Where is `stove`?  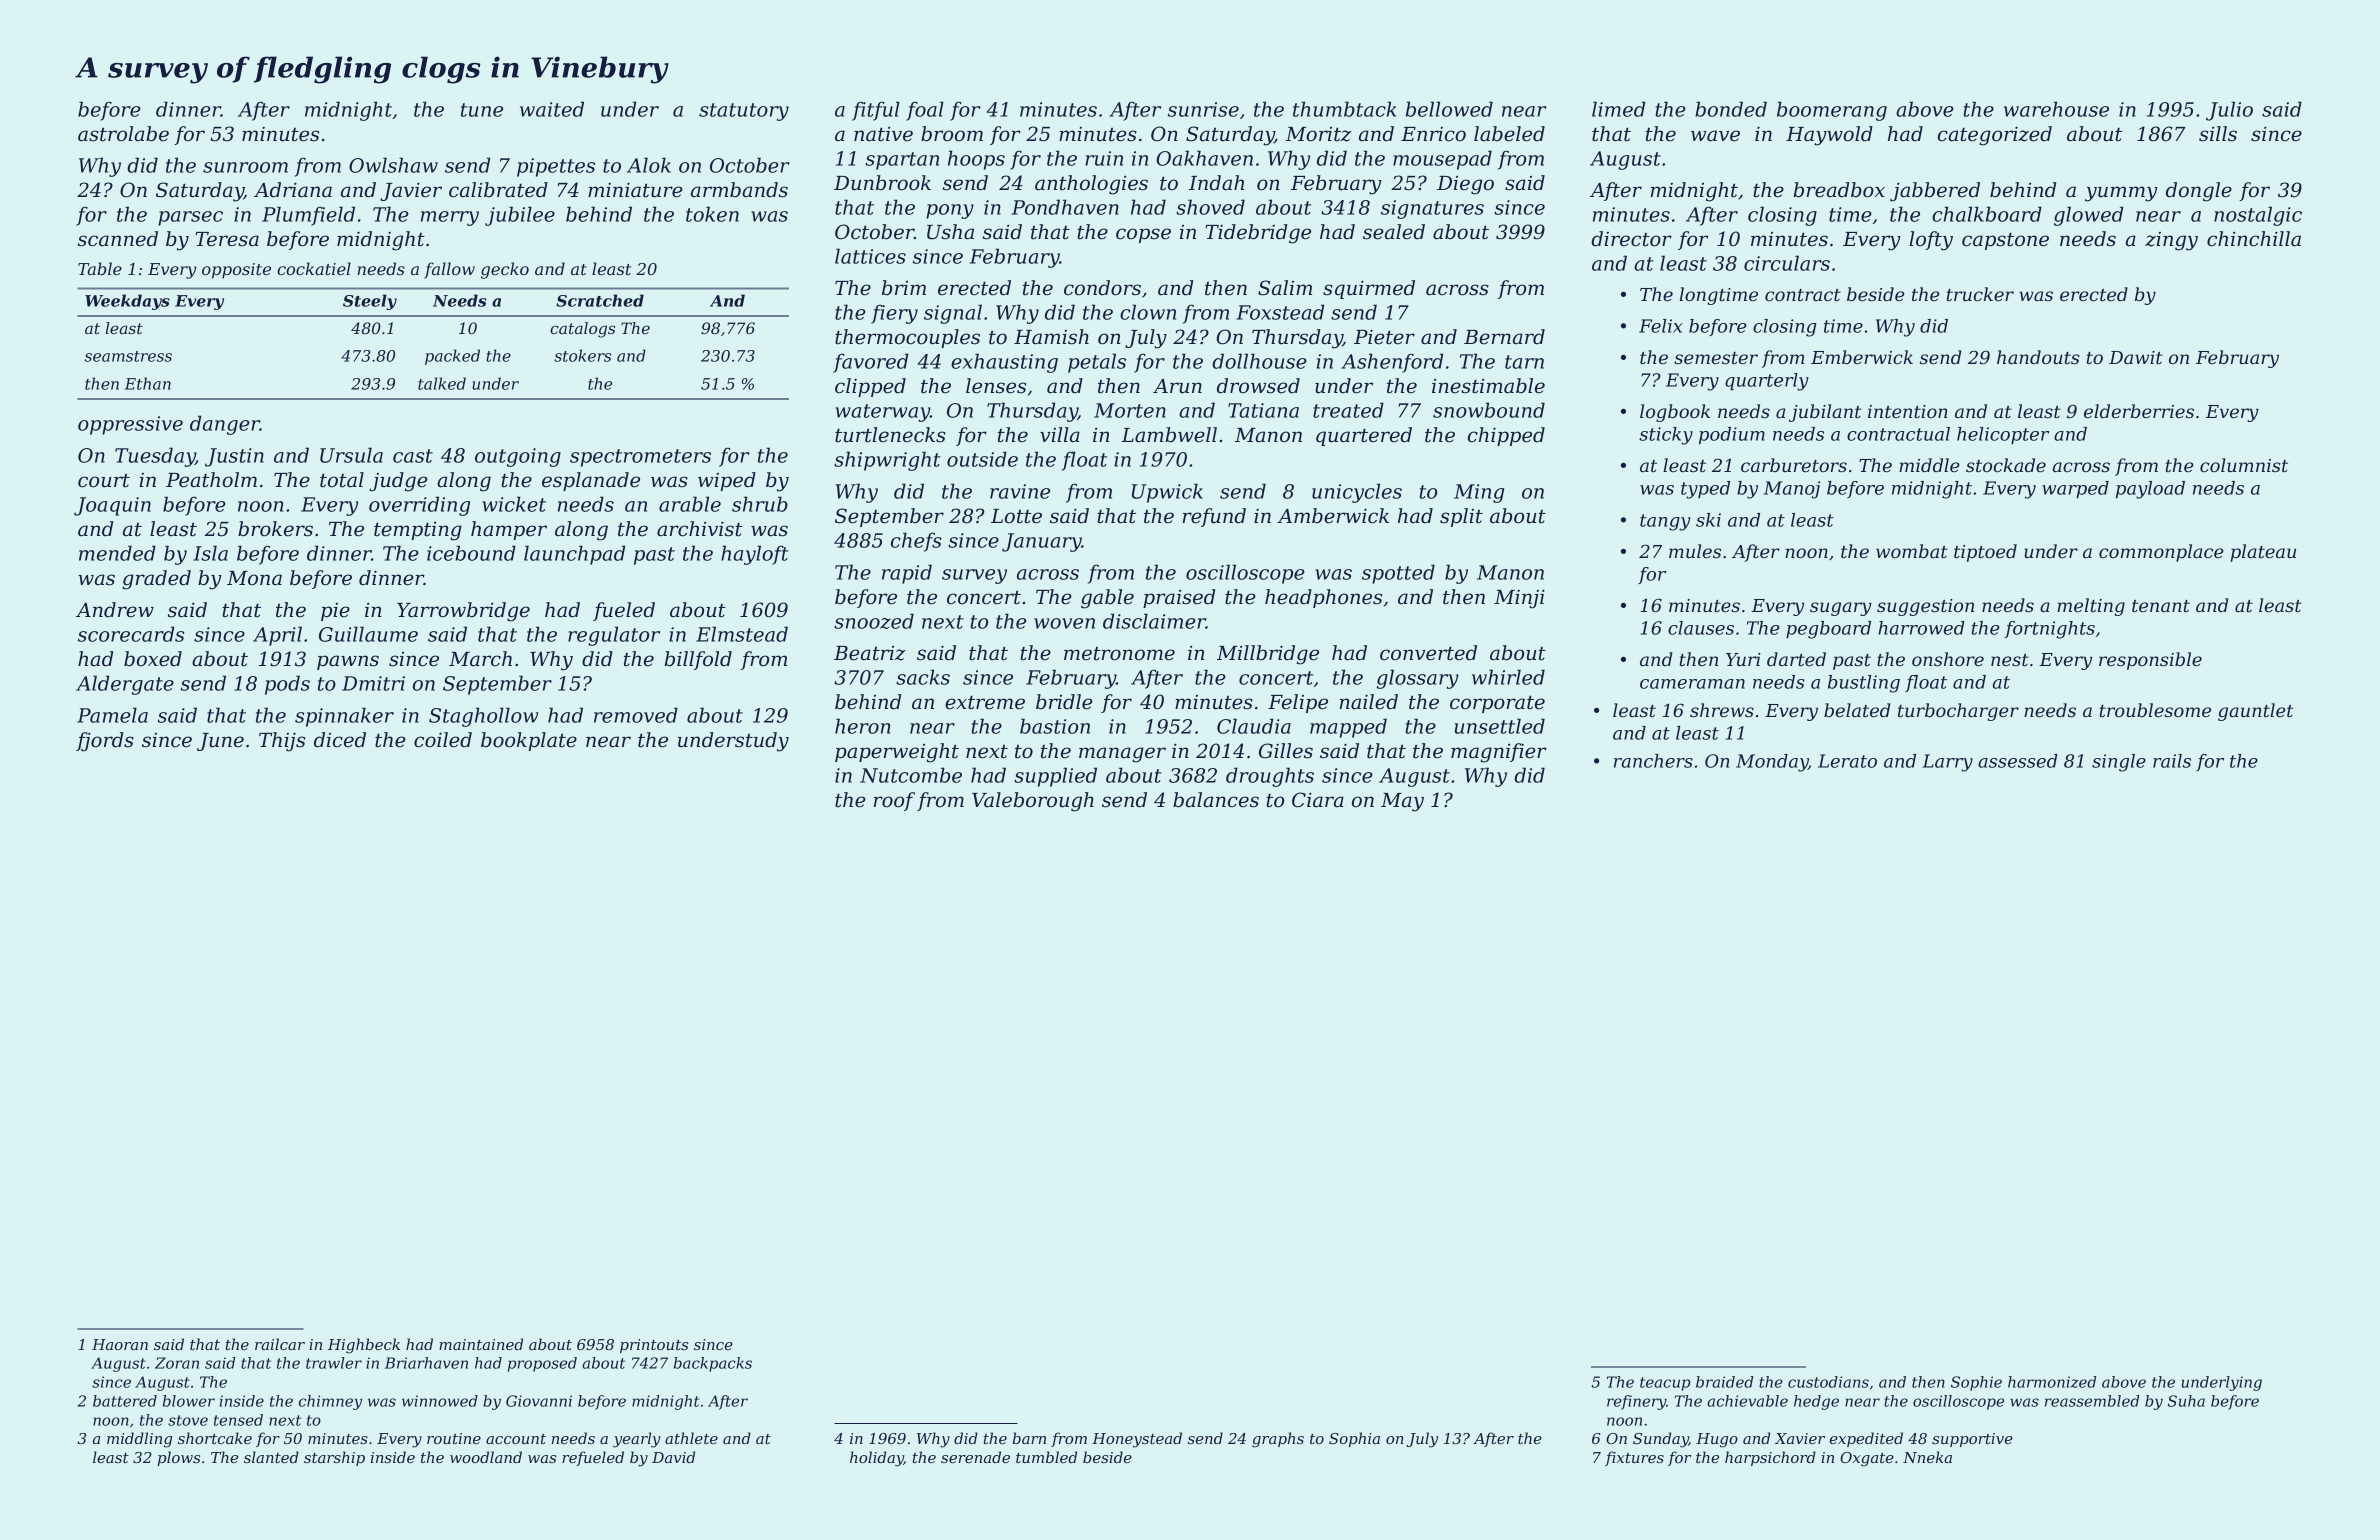
stove is located at coordinates (188, 1420).
